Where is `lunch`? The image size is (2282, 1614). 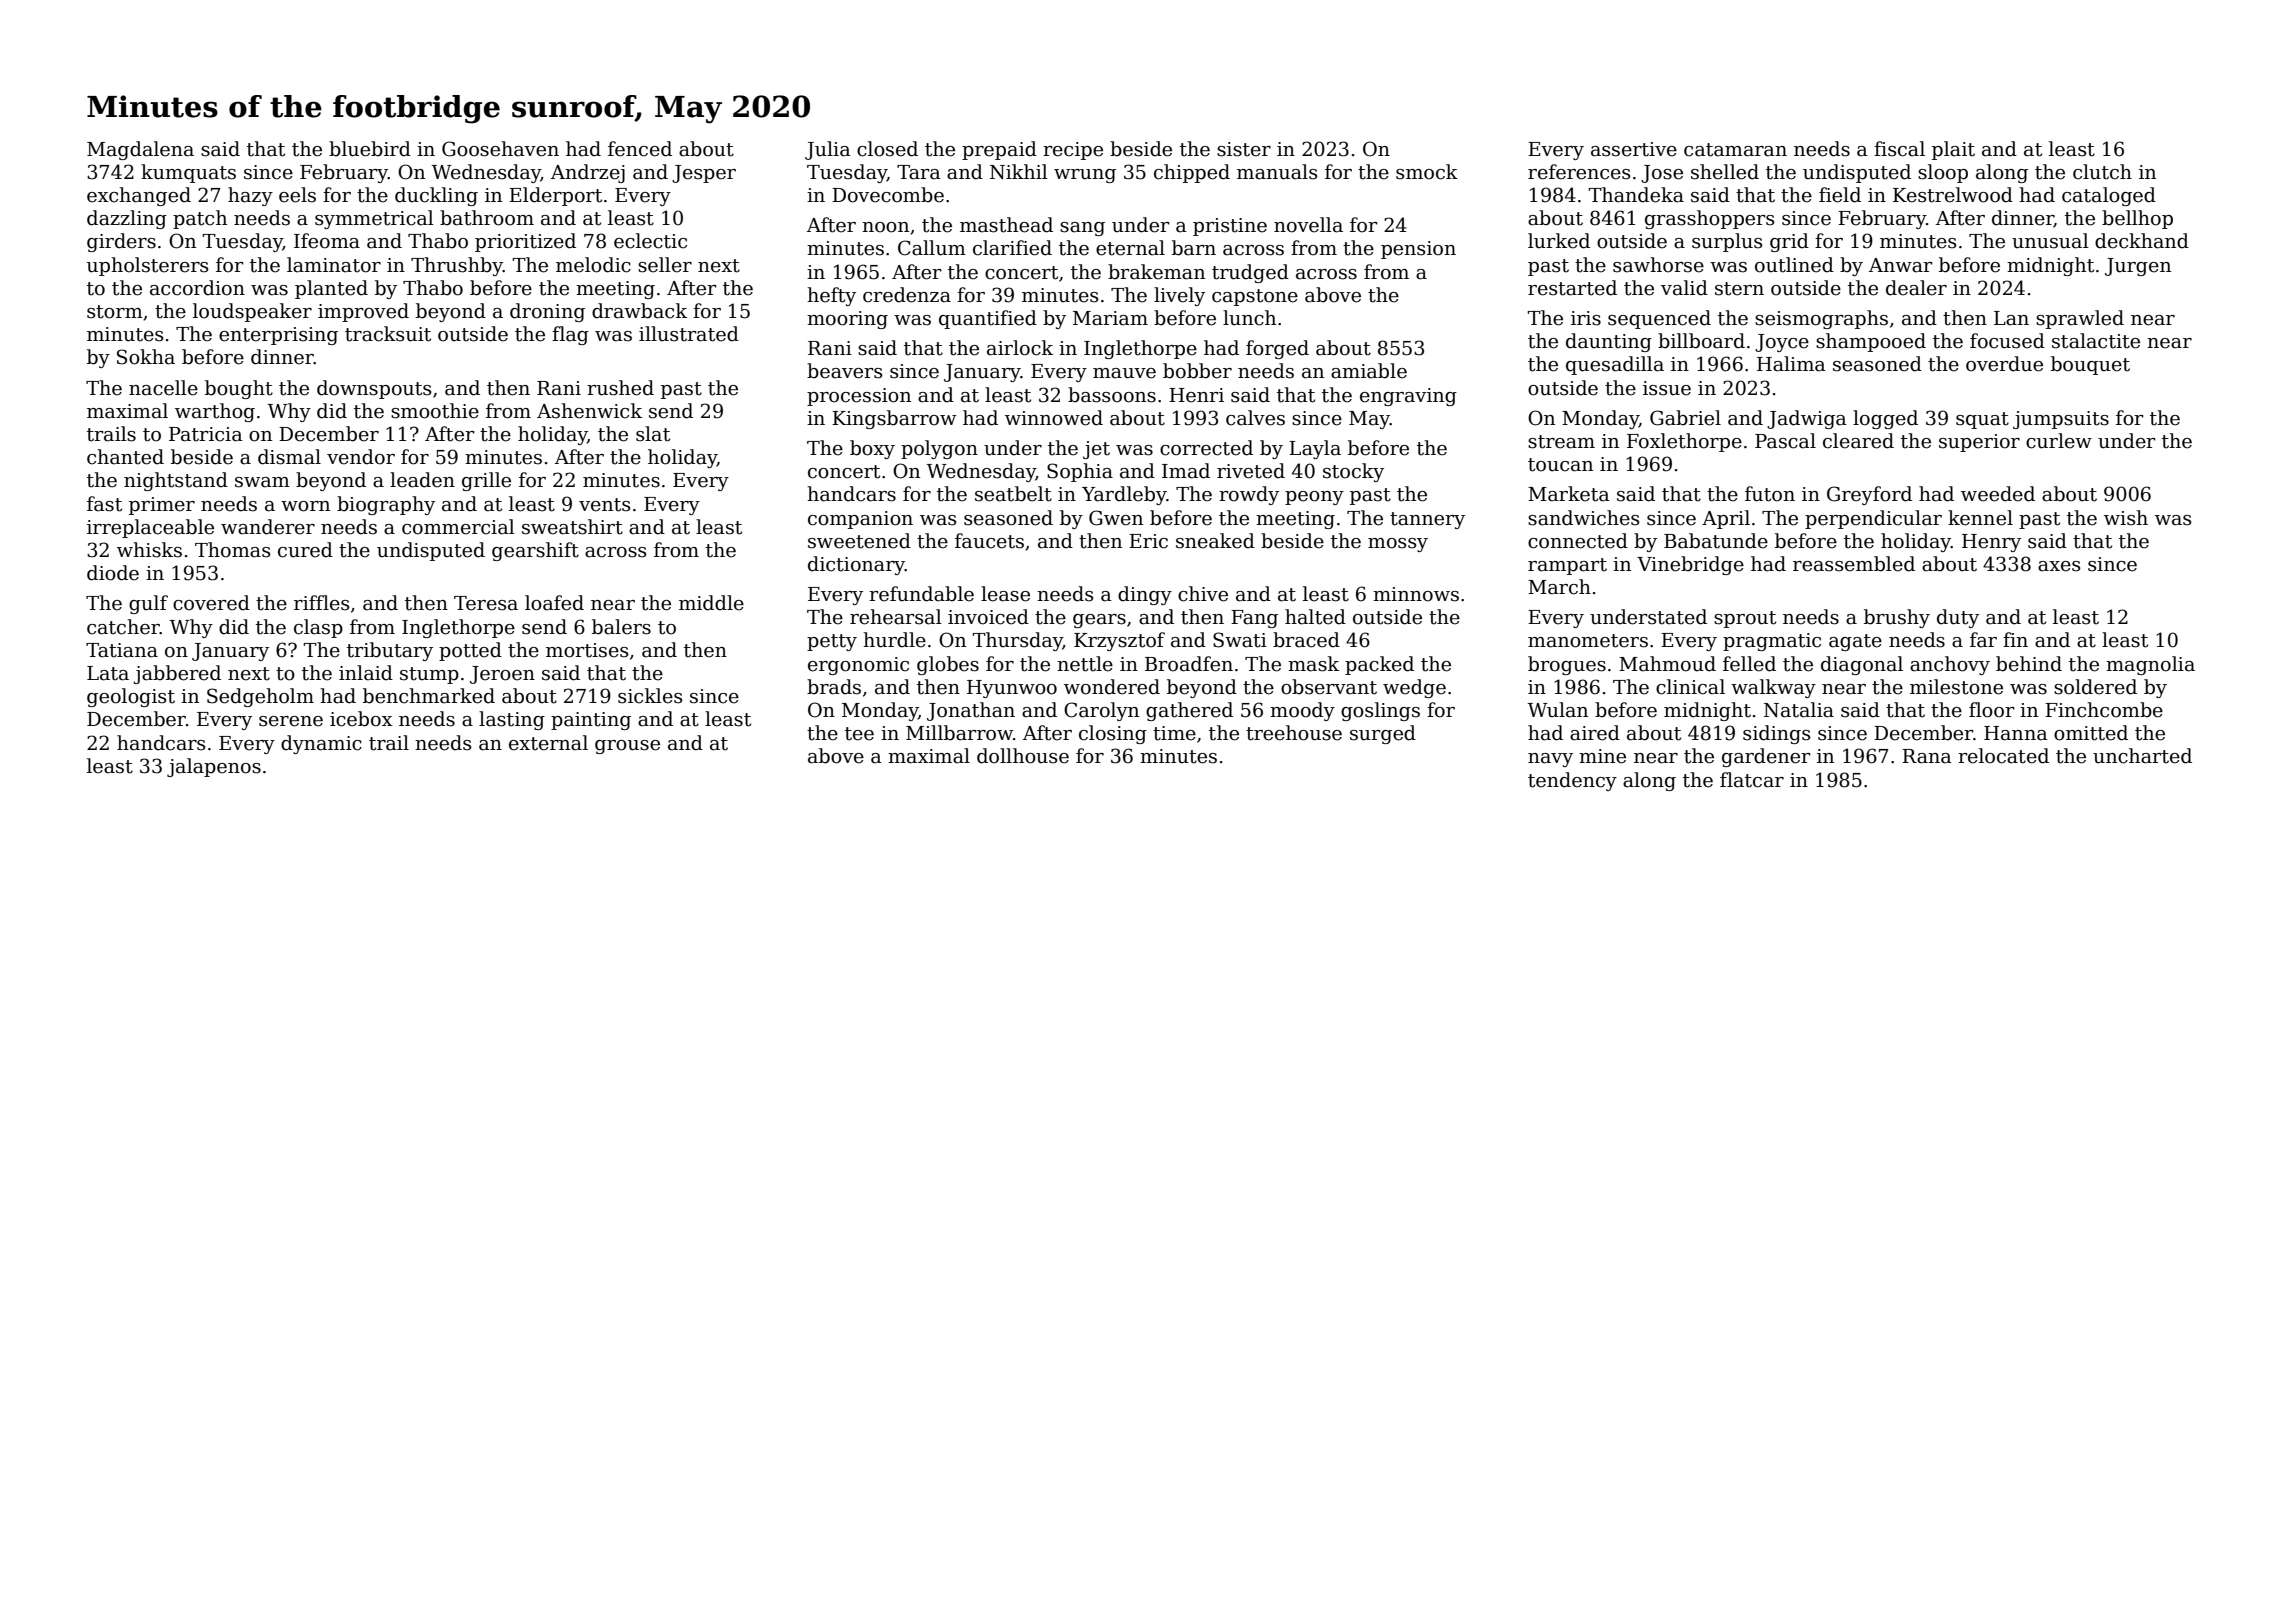 lunch is located at coordinates (1249, 318).
